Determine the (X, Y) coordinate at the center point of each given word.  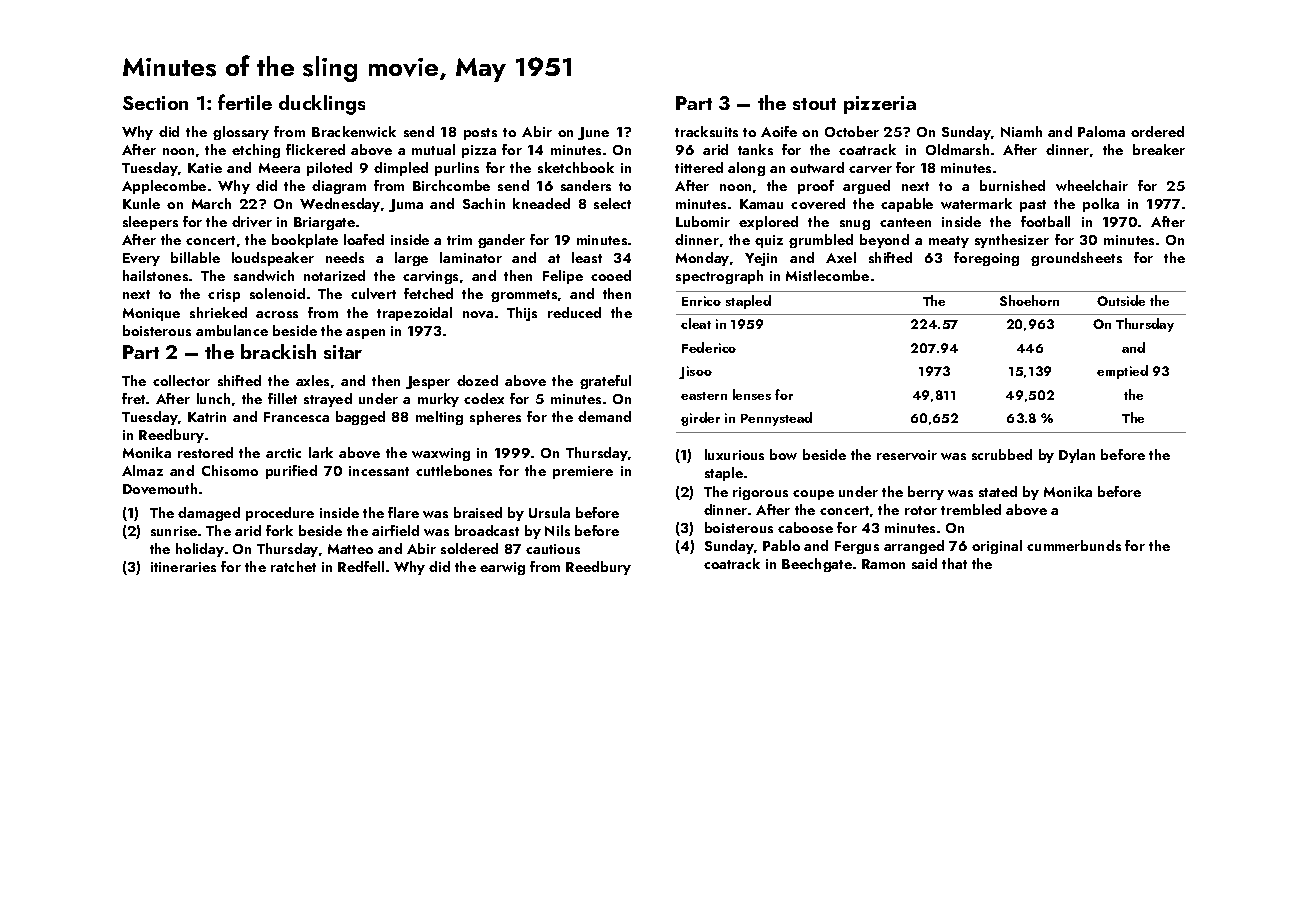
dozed (477, 380)
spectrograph (719, 277)
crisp (224, 295)
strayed (328, 400)
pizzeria (880, 105)
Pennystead (776, 419)
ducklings (322, 105)
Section (155, 103)
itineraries (183, 567)
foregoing (986, 259)
